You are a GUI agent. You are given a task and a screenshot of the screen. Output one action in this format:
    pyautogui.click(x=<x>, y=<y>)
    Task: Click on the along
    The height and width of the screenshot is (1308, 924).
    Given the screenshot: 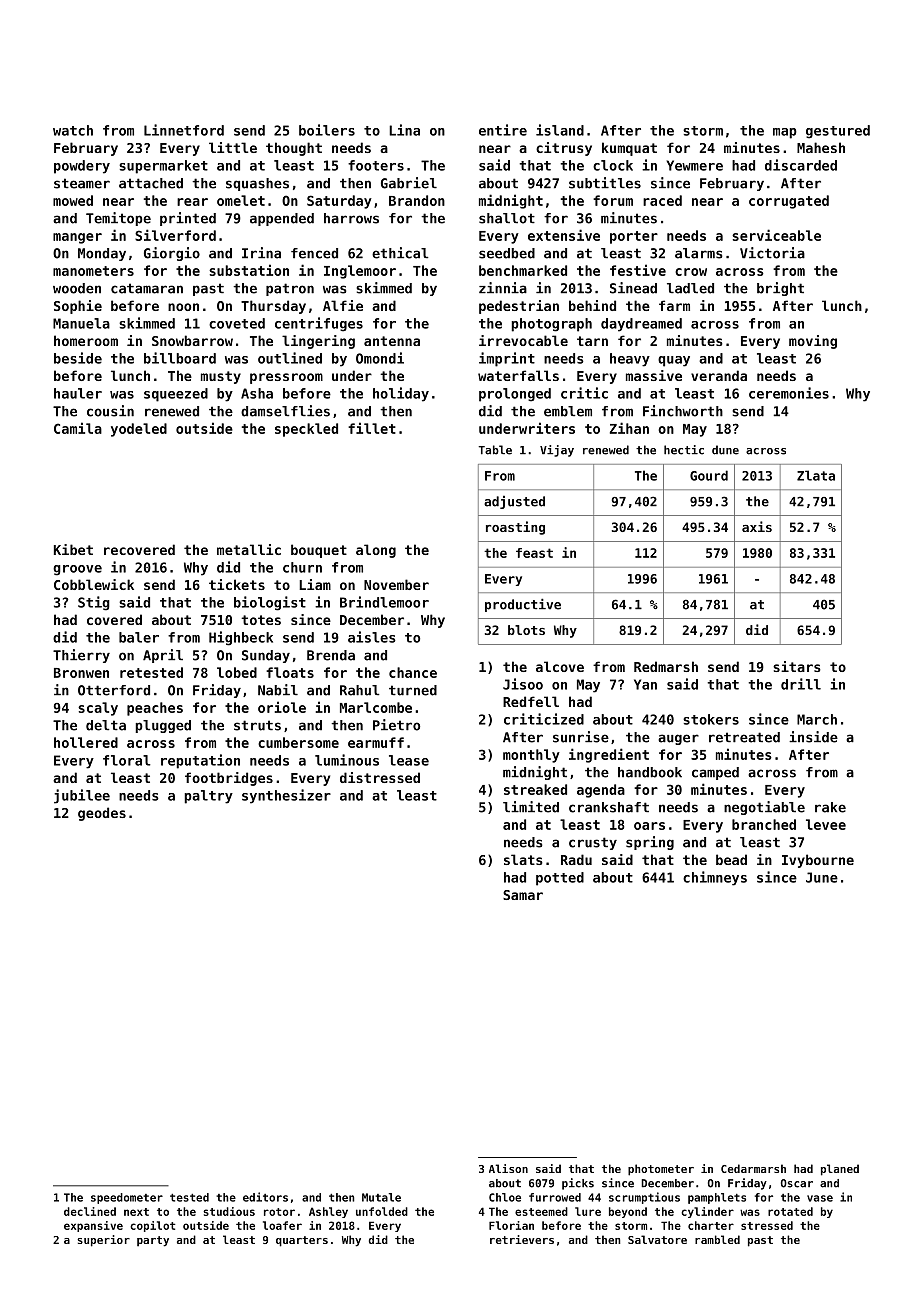 What is the action you would take?
    pyautogui.click(x=376, y=551)
